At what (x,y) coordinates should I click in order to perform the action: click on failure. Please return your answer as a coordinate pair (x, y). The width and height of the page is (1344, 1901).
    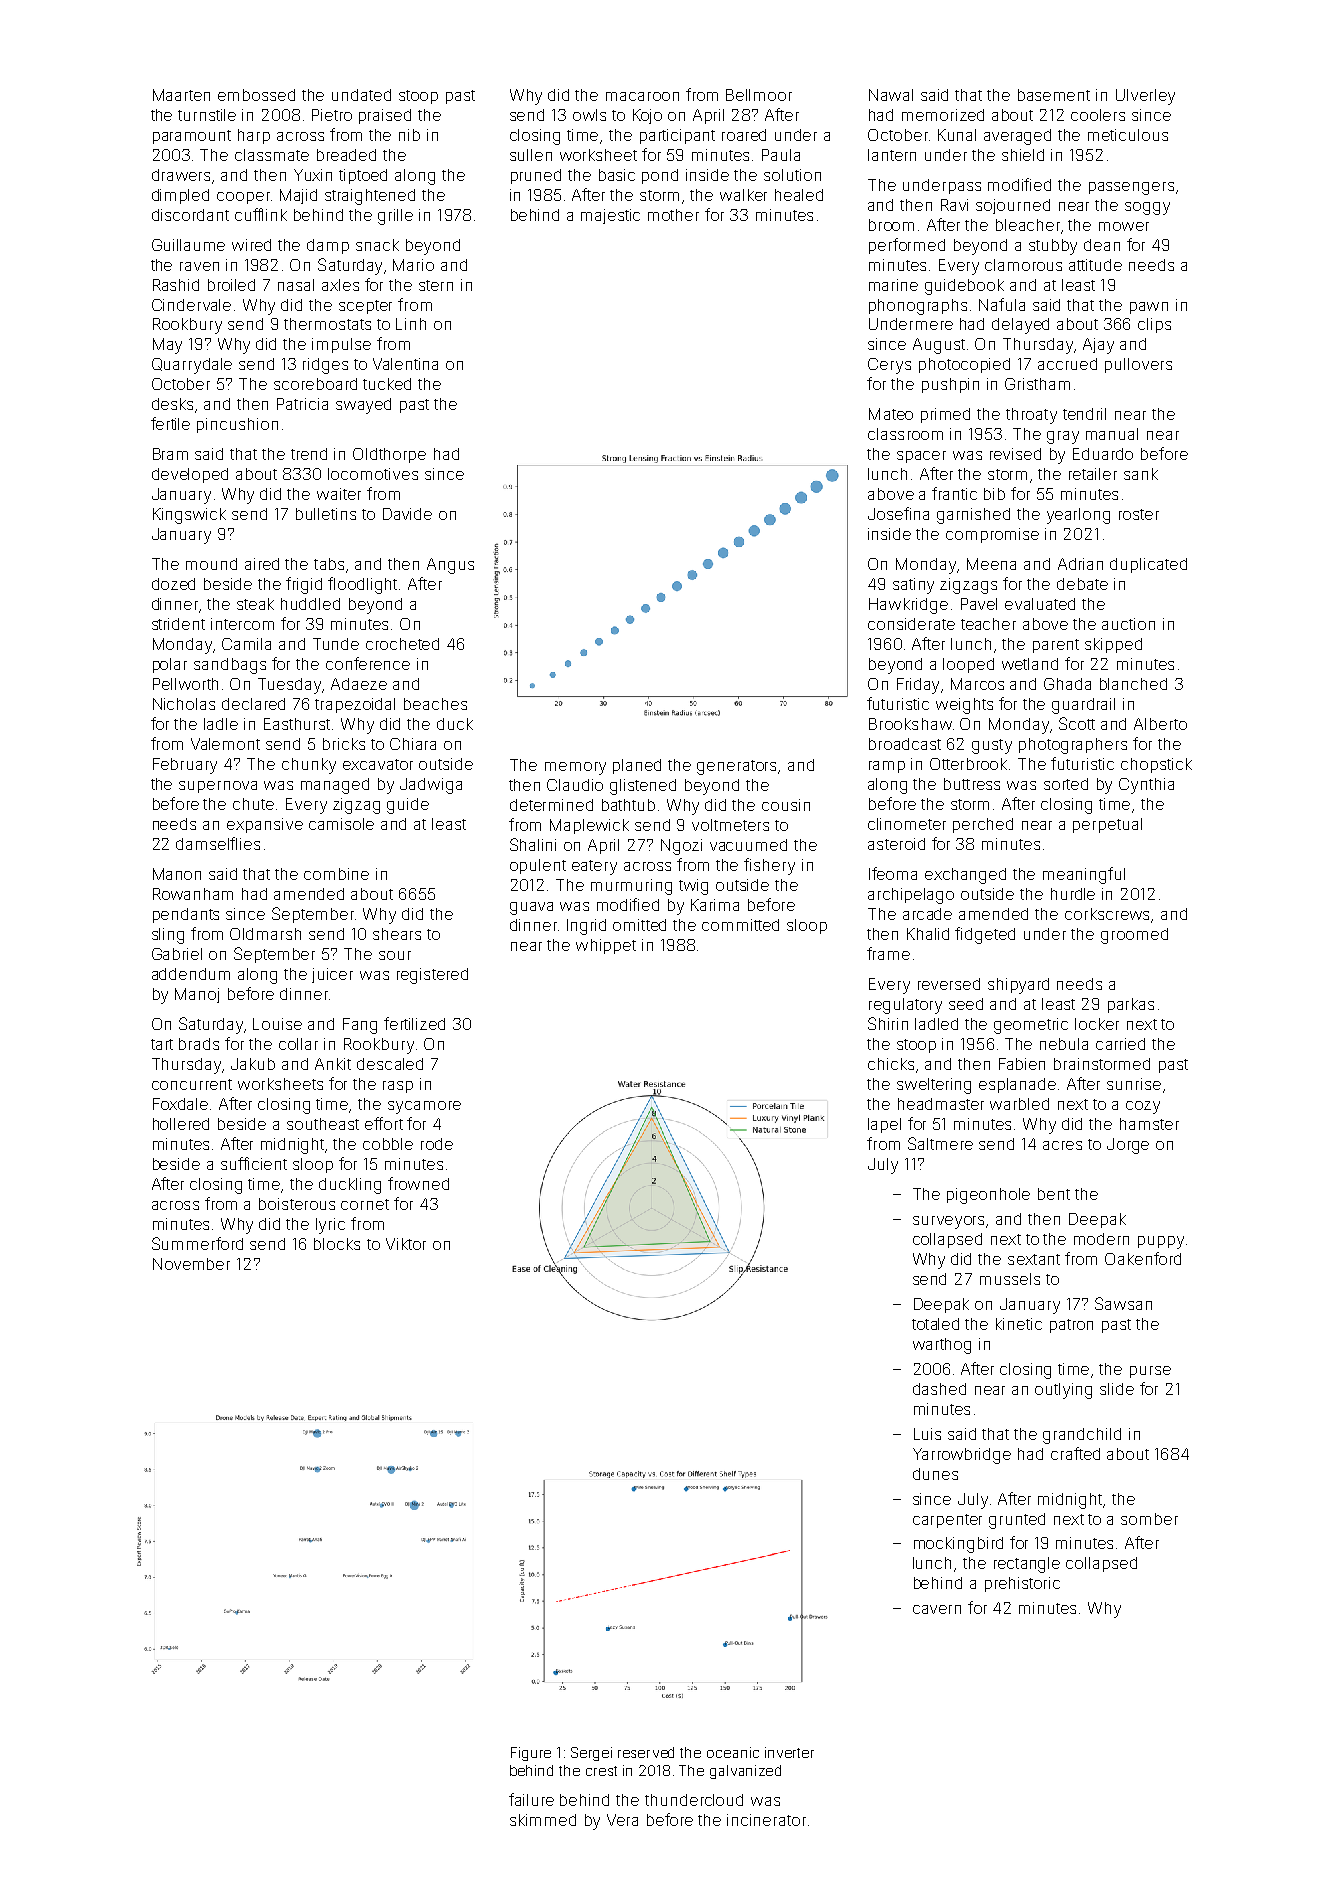
    Looking at the image, I should click on (531, 1799).
